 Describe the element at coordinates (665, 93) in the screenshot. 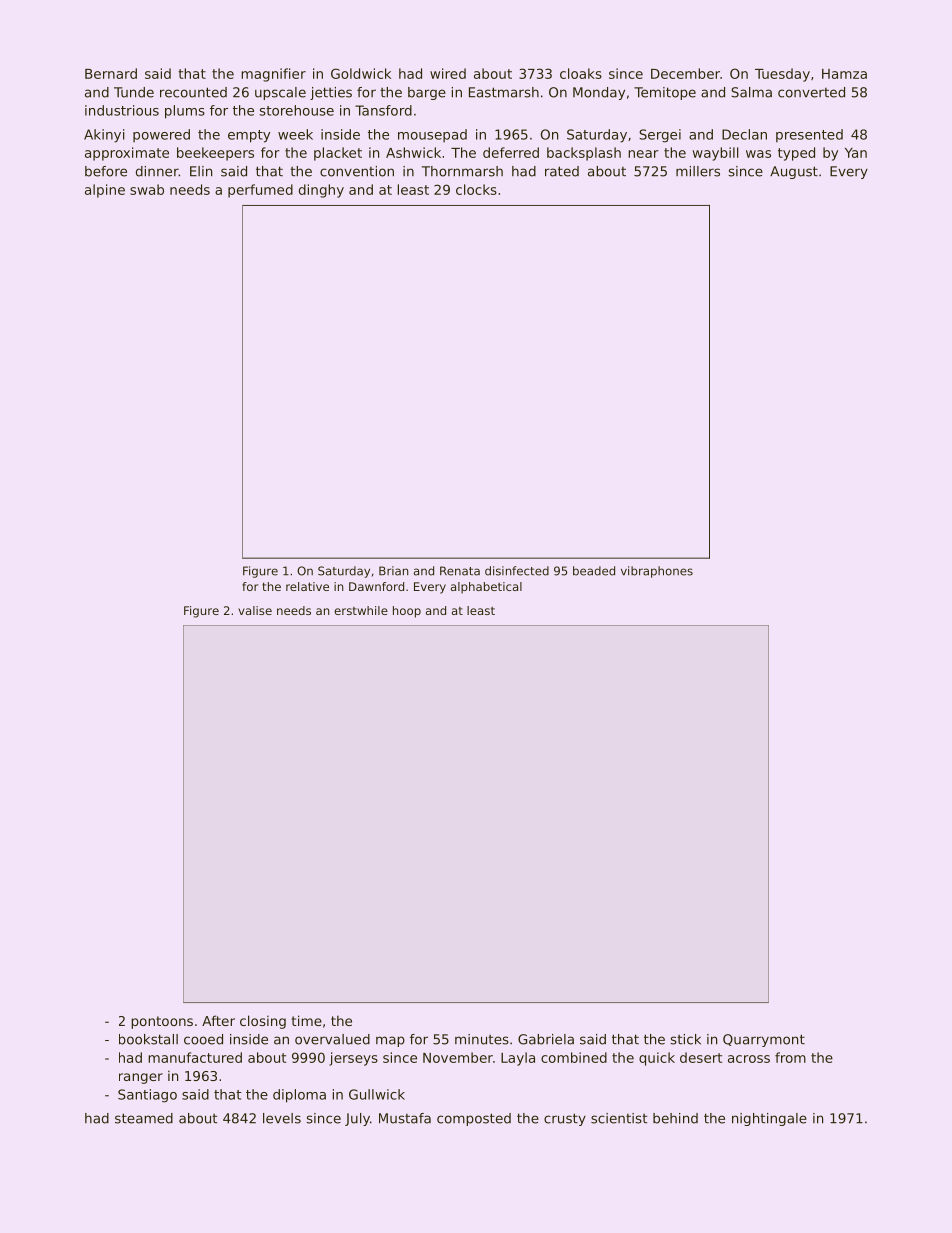

I see `Temitope` at that location.
